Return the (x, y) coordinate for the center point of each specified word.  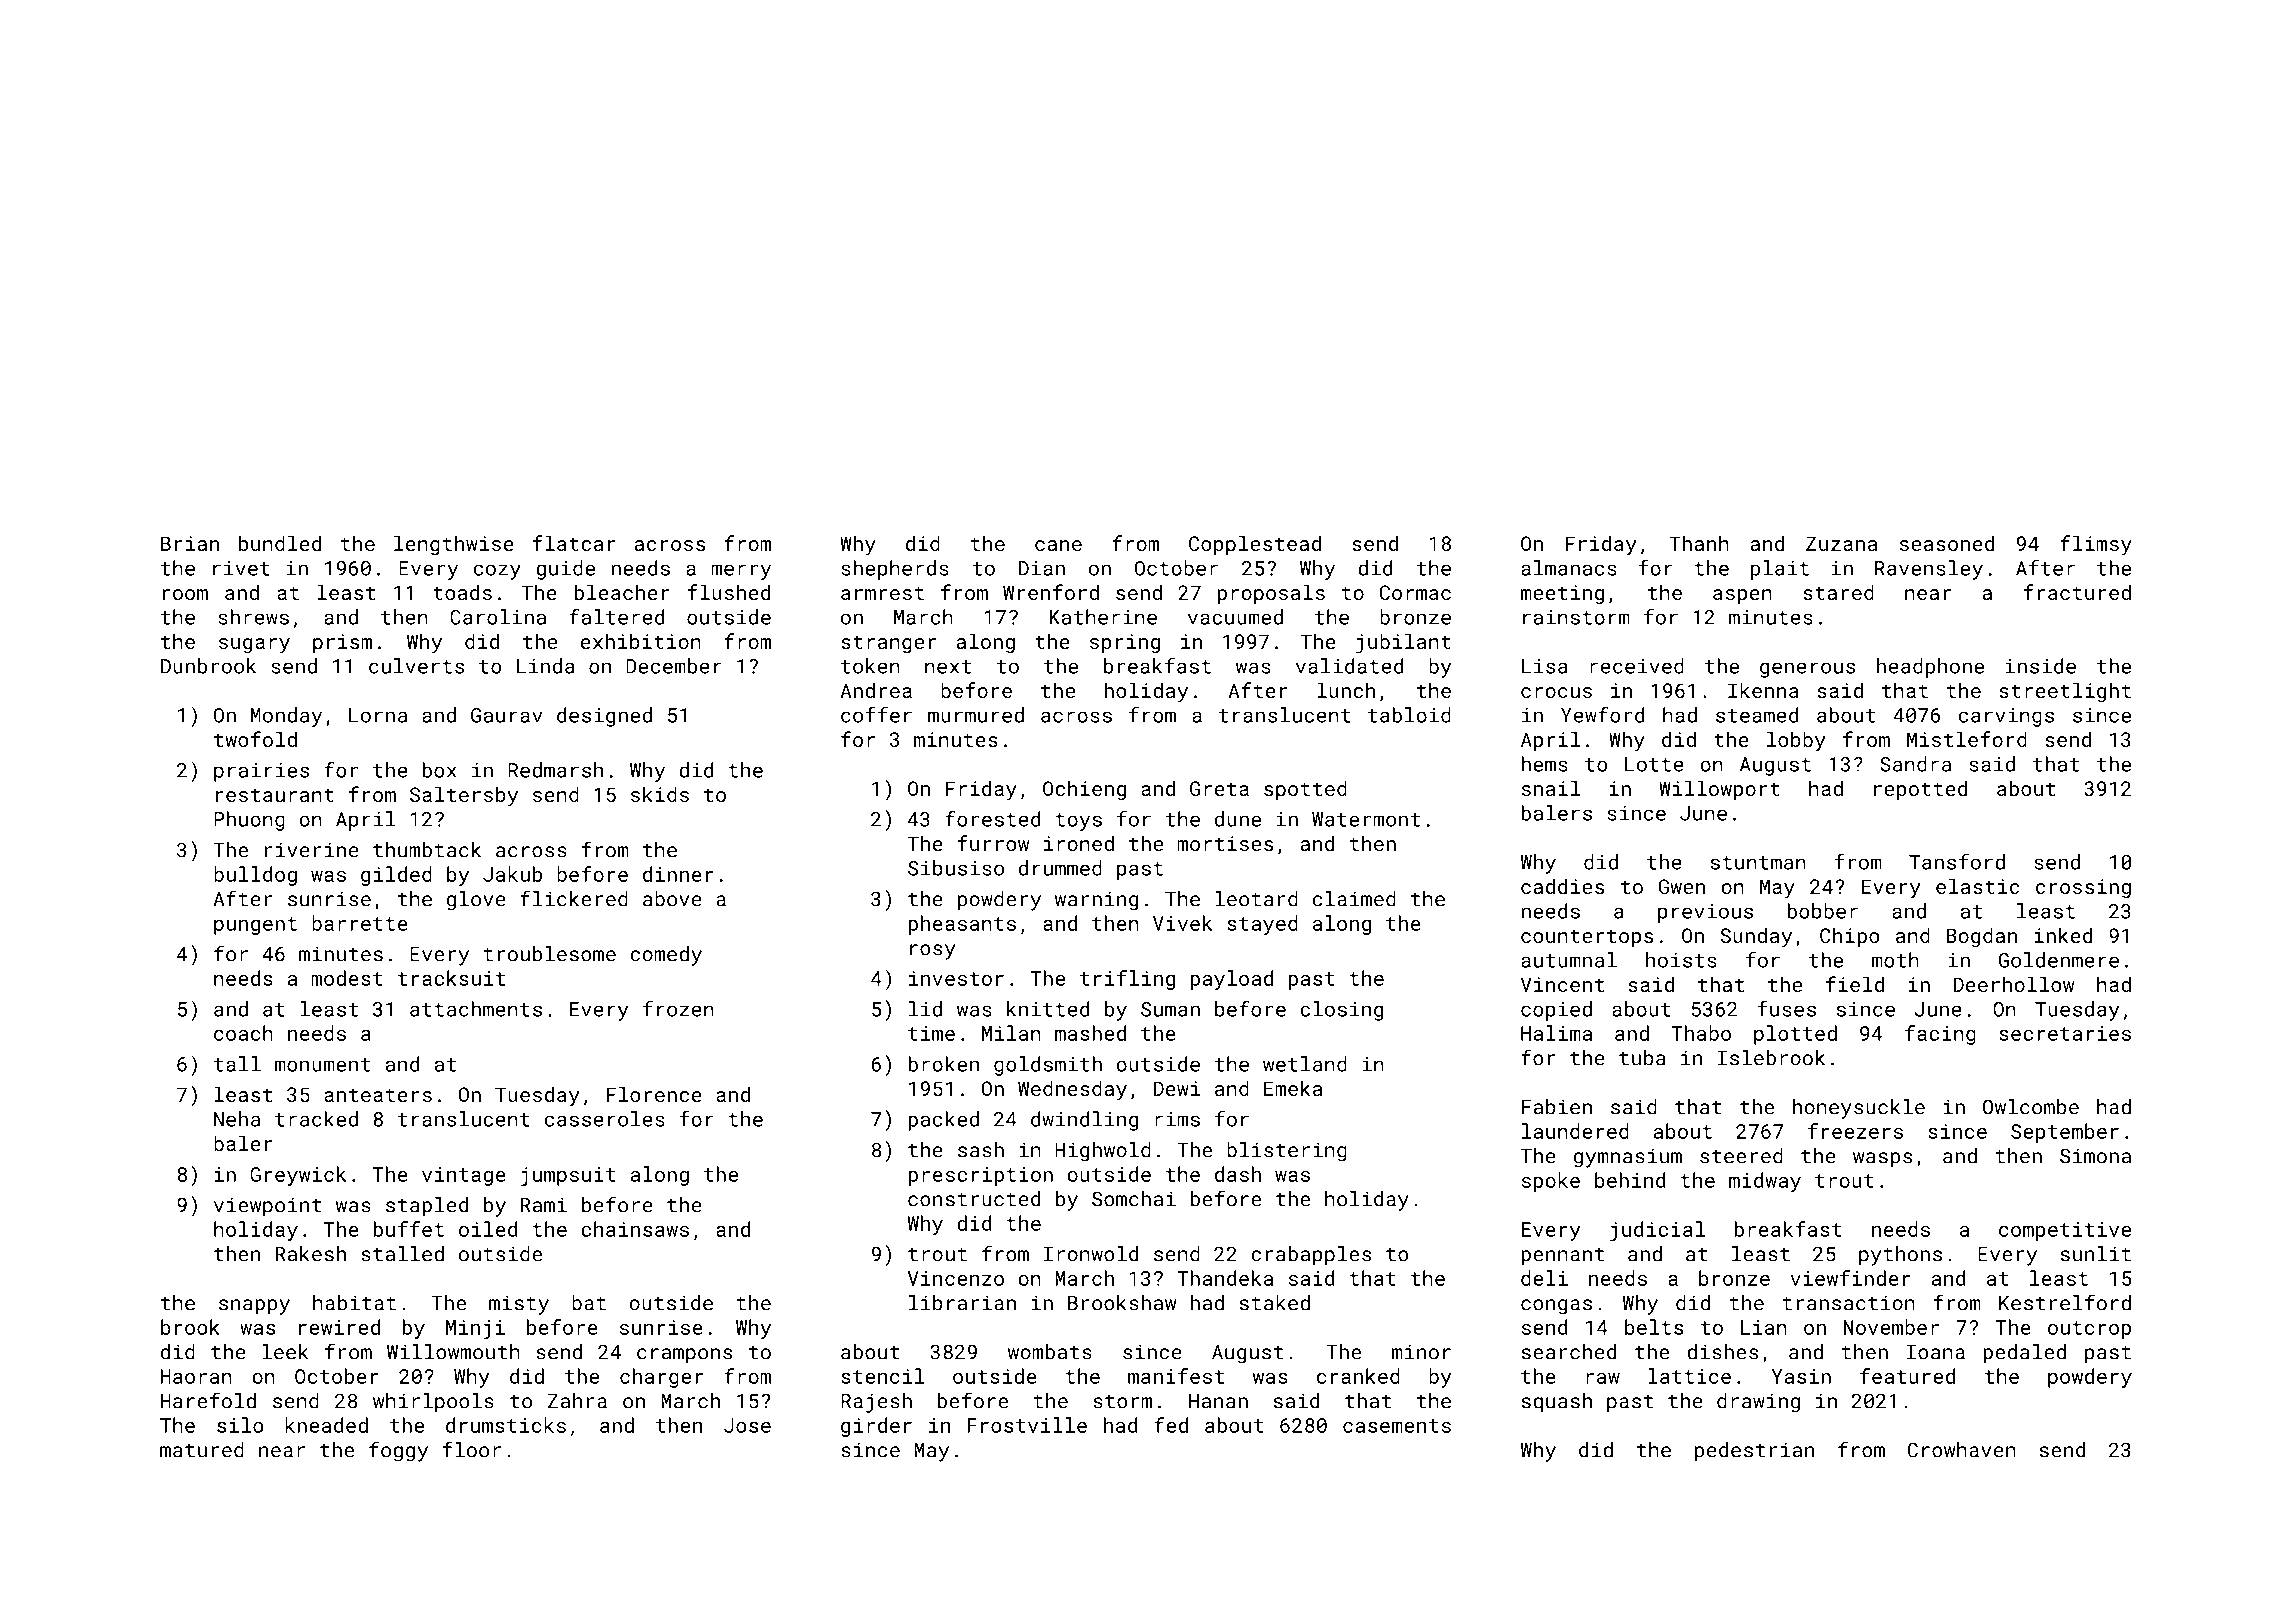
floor (472, 1449)
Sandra (1915, 764)
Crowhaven (1962, 1450)
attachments (476, 1009)
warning (1096, 901)
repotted (1920, 790)
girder (876, 1427)
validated (1349, 666)
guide (565, 570)
